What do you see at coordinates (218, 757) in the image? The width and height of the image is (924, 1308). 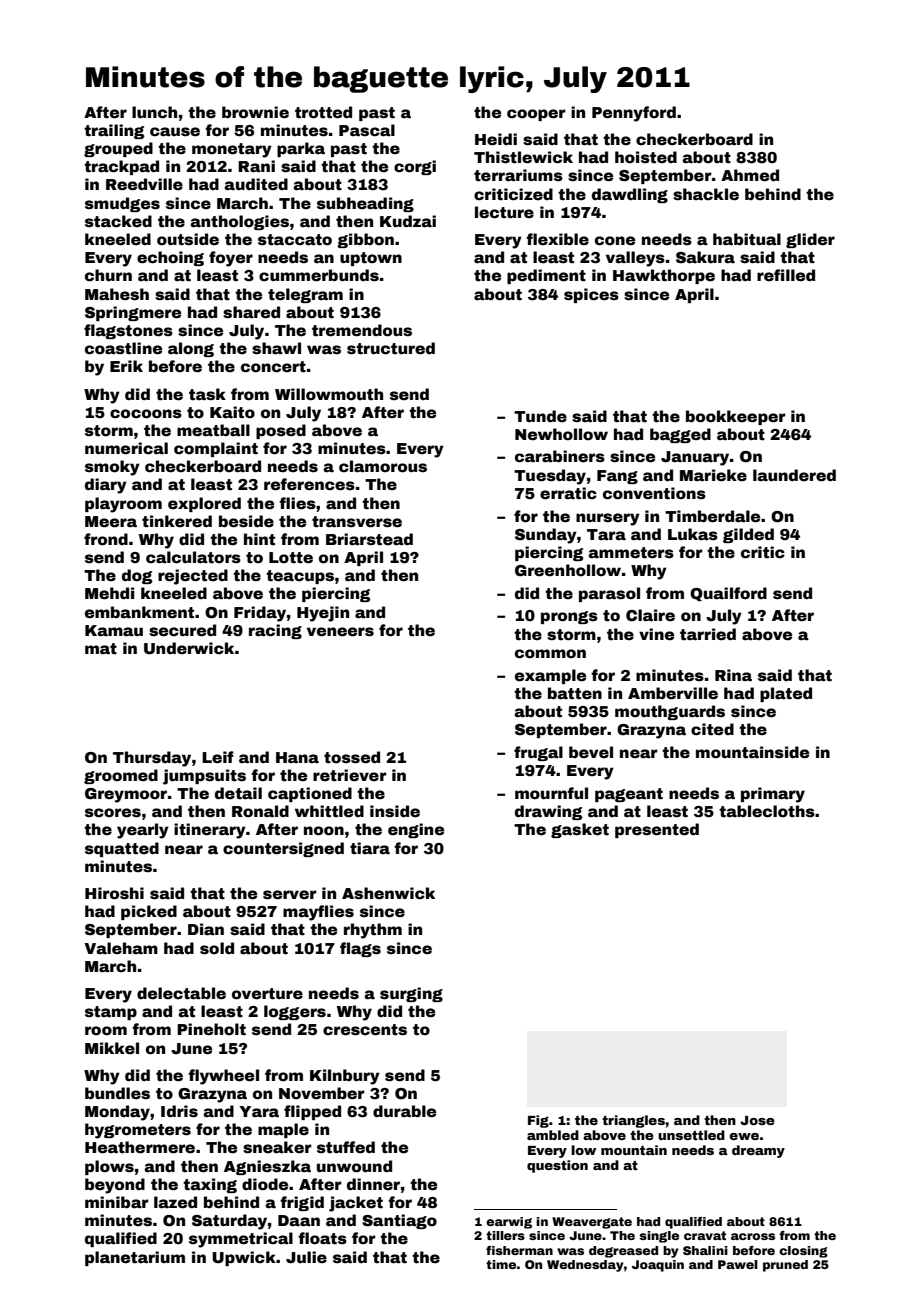 I see `Leif` at bounding box center [218, 757].
